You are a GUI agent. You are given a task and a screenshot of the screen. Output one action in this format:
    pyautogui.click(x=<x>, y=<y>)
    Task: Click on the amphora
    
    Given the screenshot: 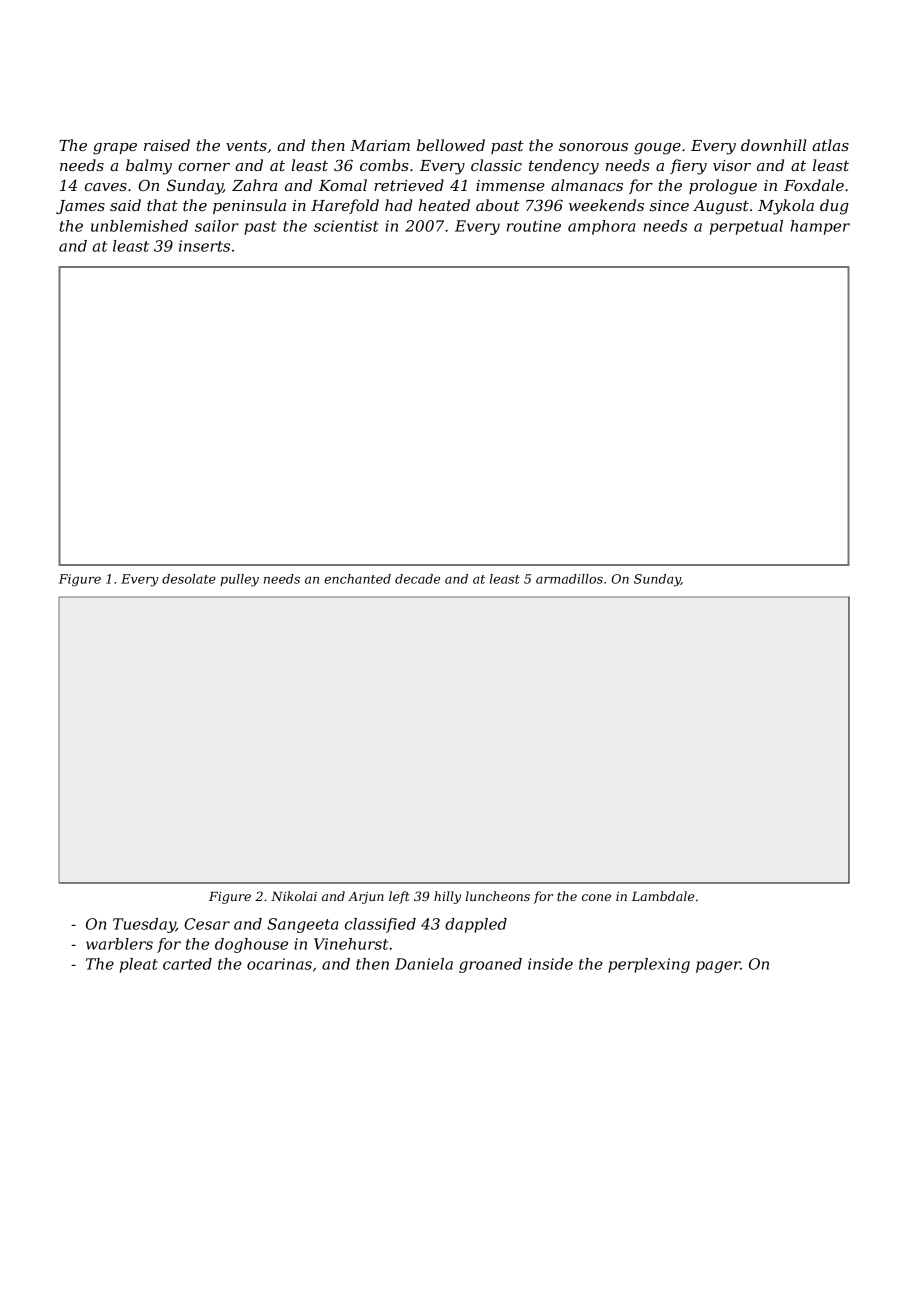 What is the action you would take?
    pyautogui.click(x=601, y=227)
